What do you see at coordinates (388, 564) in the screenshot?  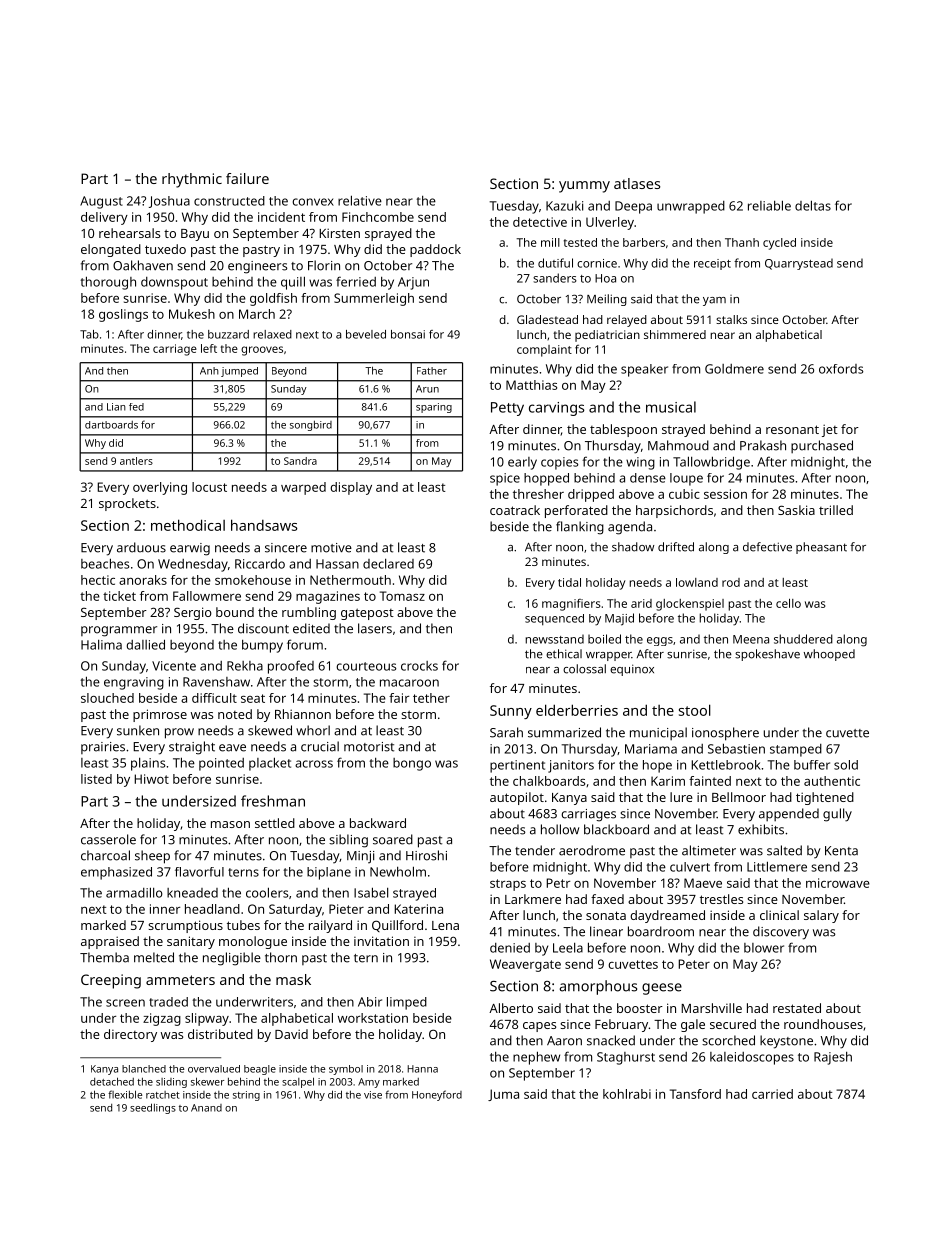 I see `declared` at bounding box center [388, 564].
